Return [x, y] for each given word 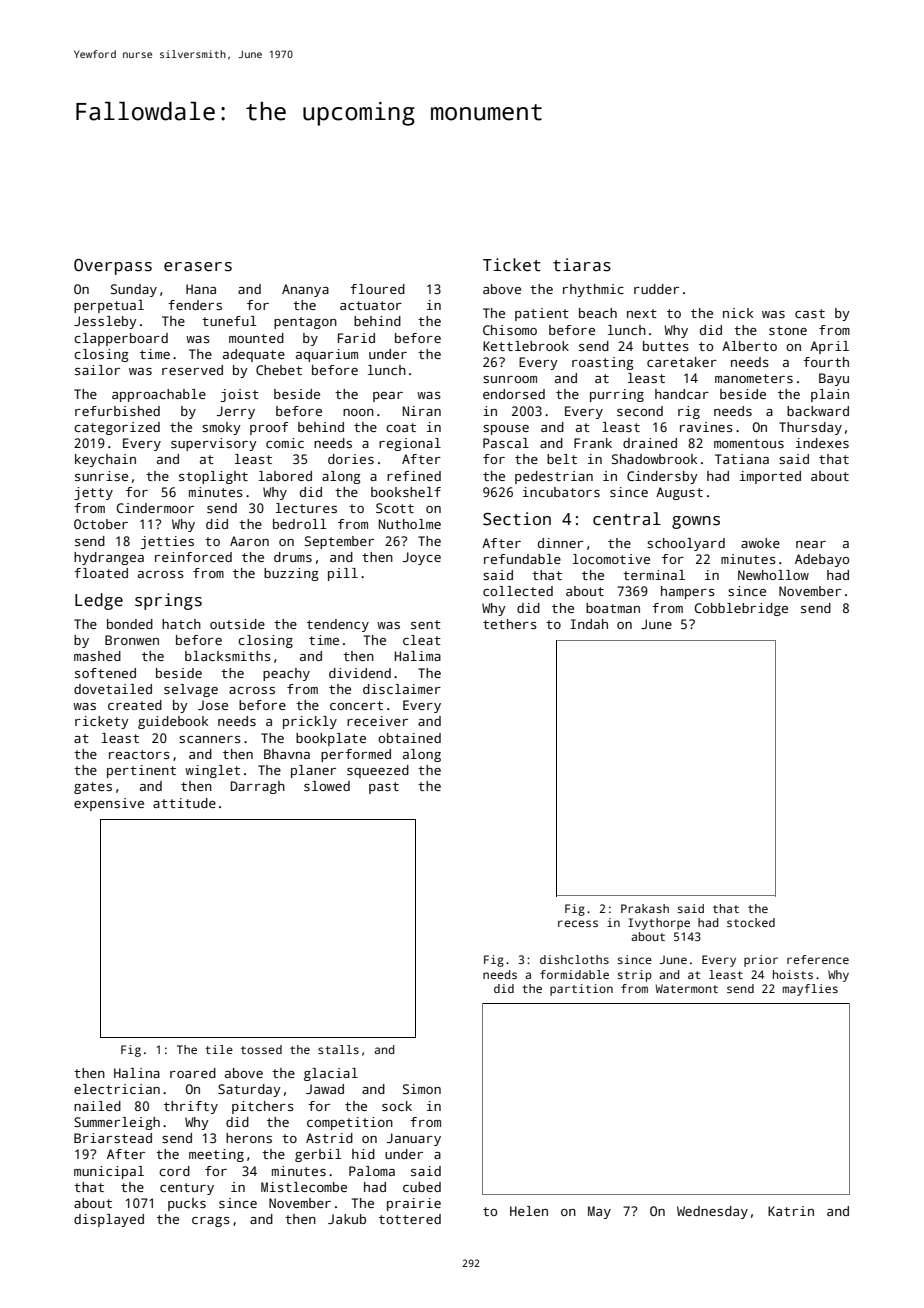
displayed [109, 1220]
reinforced [193, 557]
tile [219, 1049]
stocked [751, 922]
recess [578, 923]
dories [351, 459]
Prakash [645, 908]
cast [810, 313]
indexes [822, 443]
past [384, 788]
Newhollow [773, 575]
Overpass [113, 267]
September [339, 542]
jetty [93, 493]
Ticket [512, 265]
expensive [109, 804]
